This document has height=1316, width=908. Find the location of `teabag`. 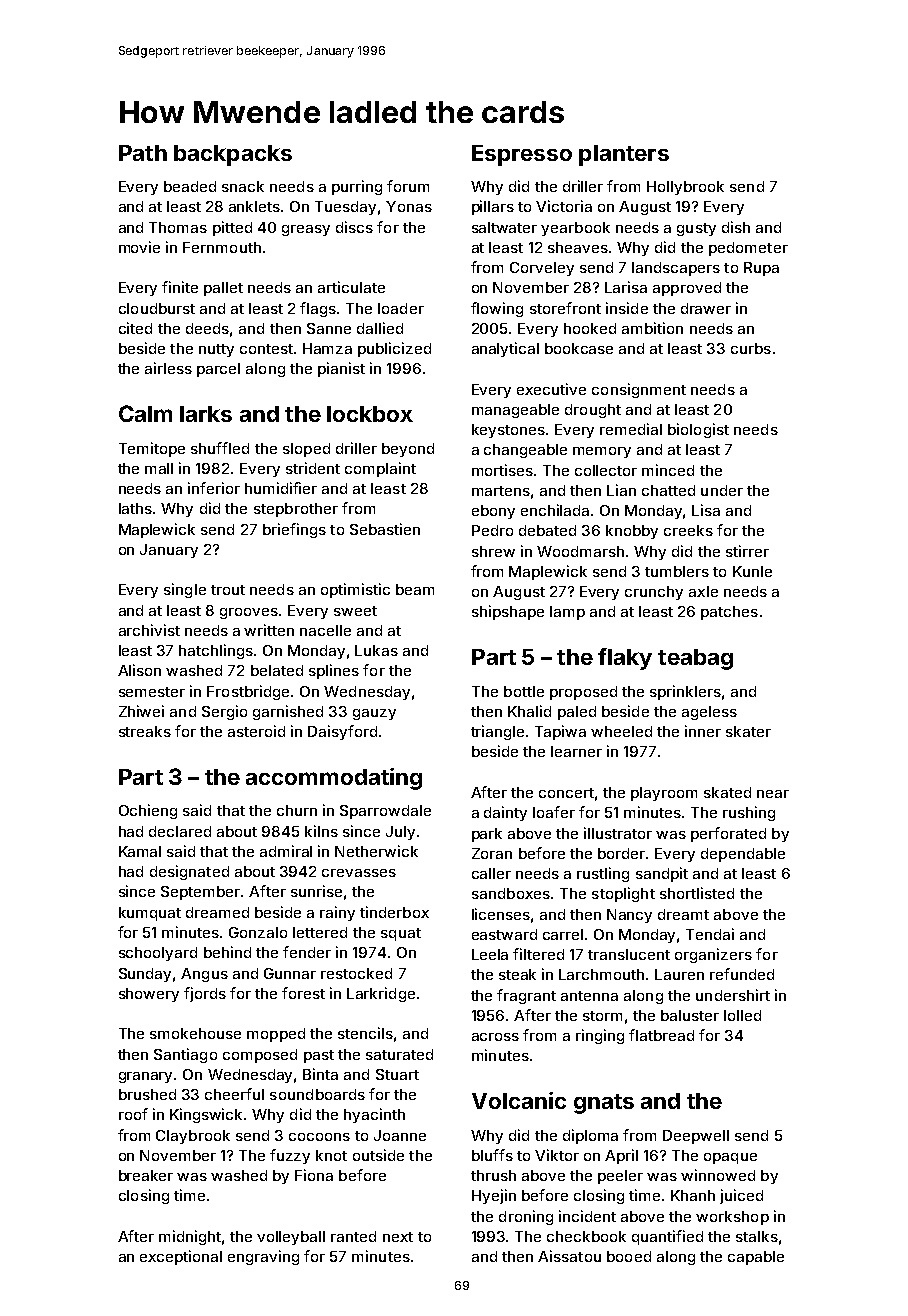

teabag is located at coordinates (695, 659).
